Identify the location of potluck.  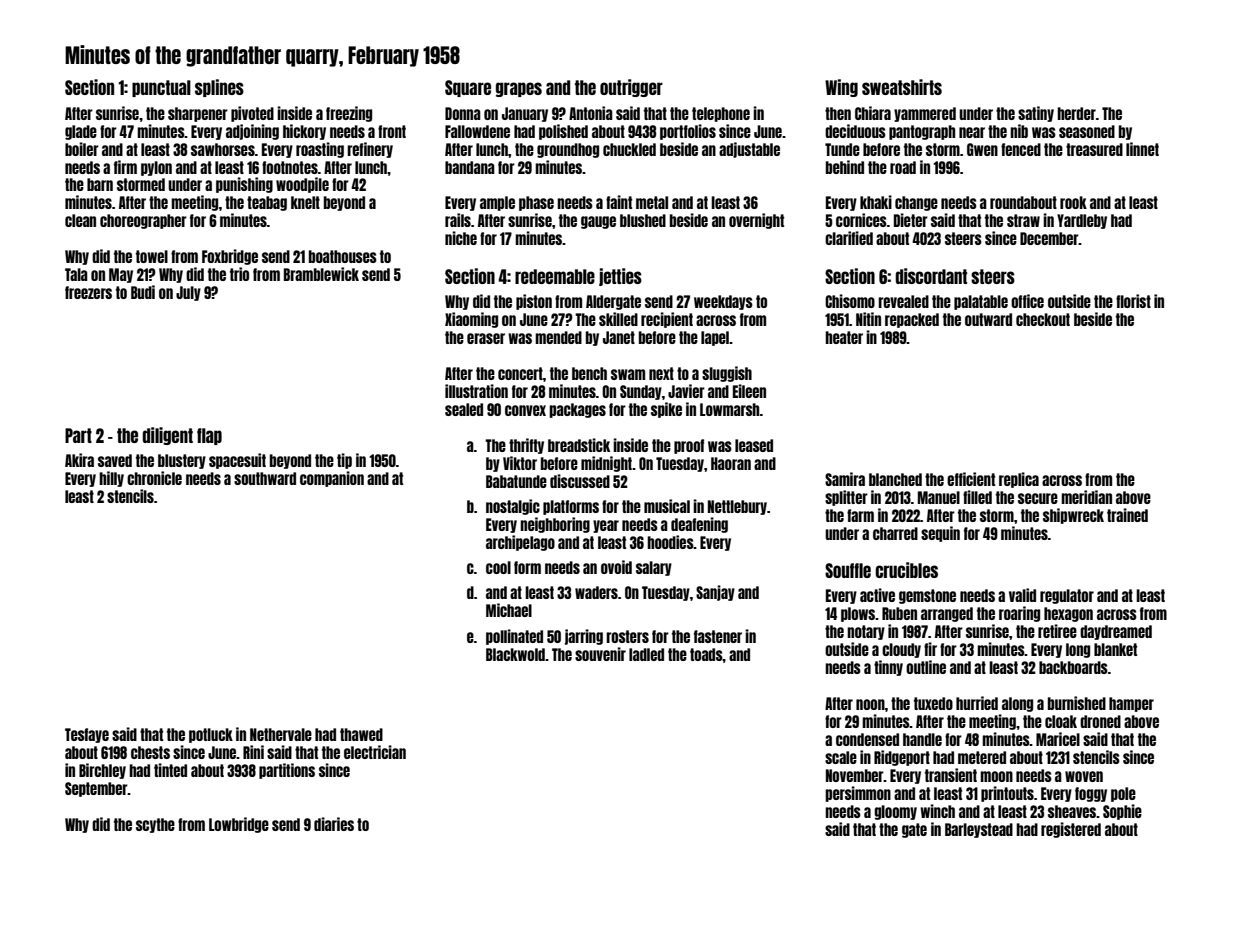
(211, 735).
